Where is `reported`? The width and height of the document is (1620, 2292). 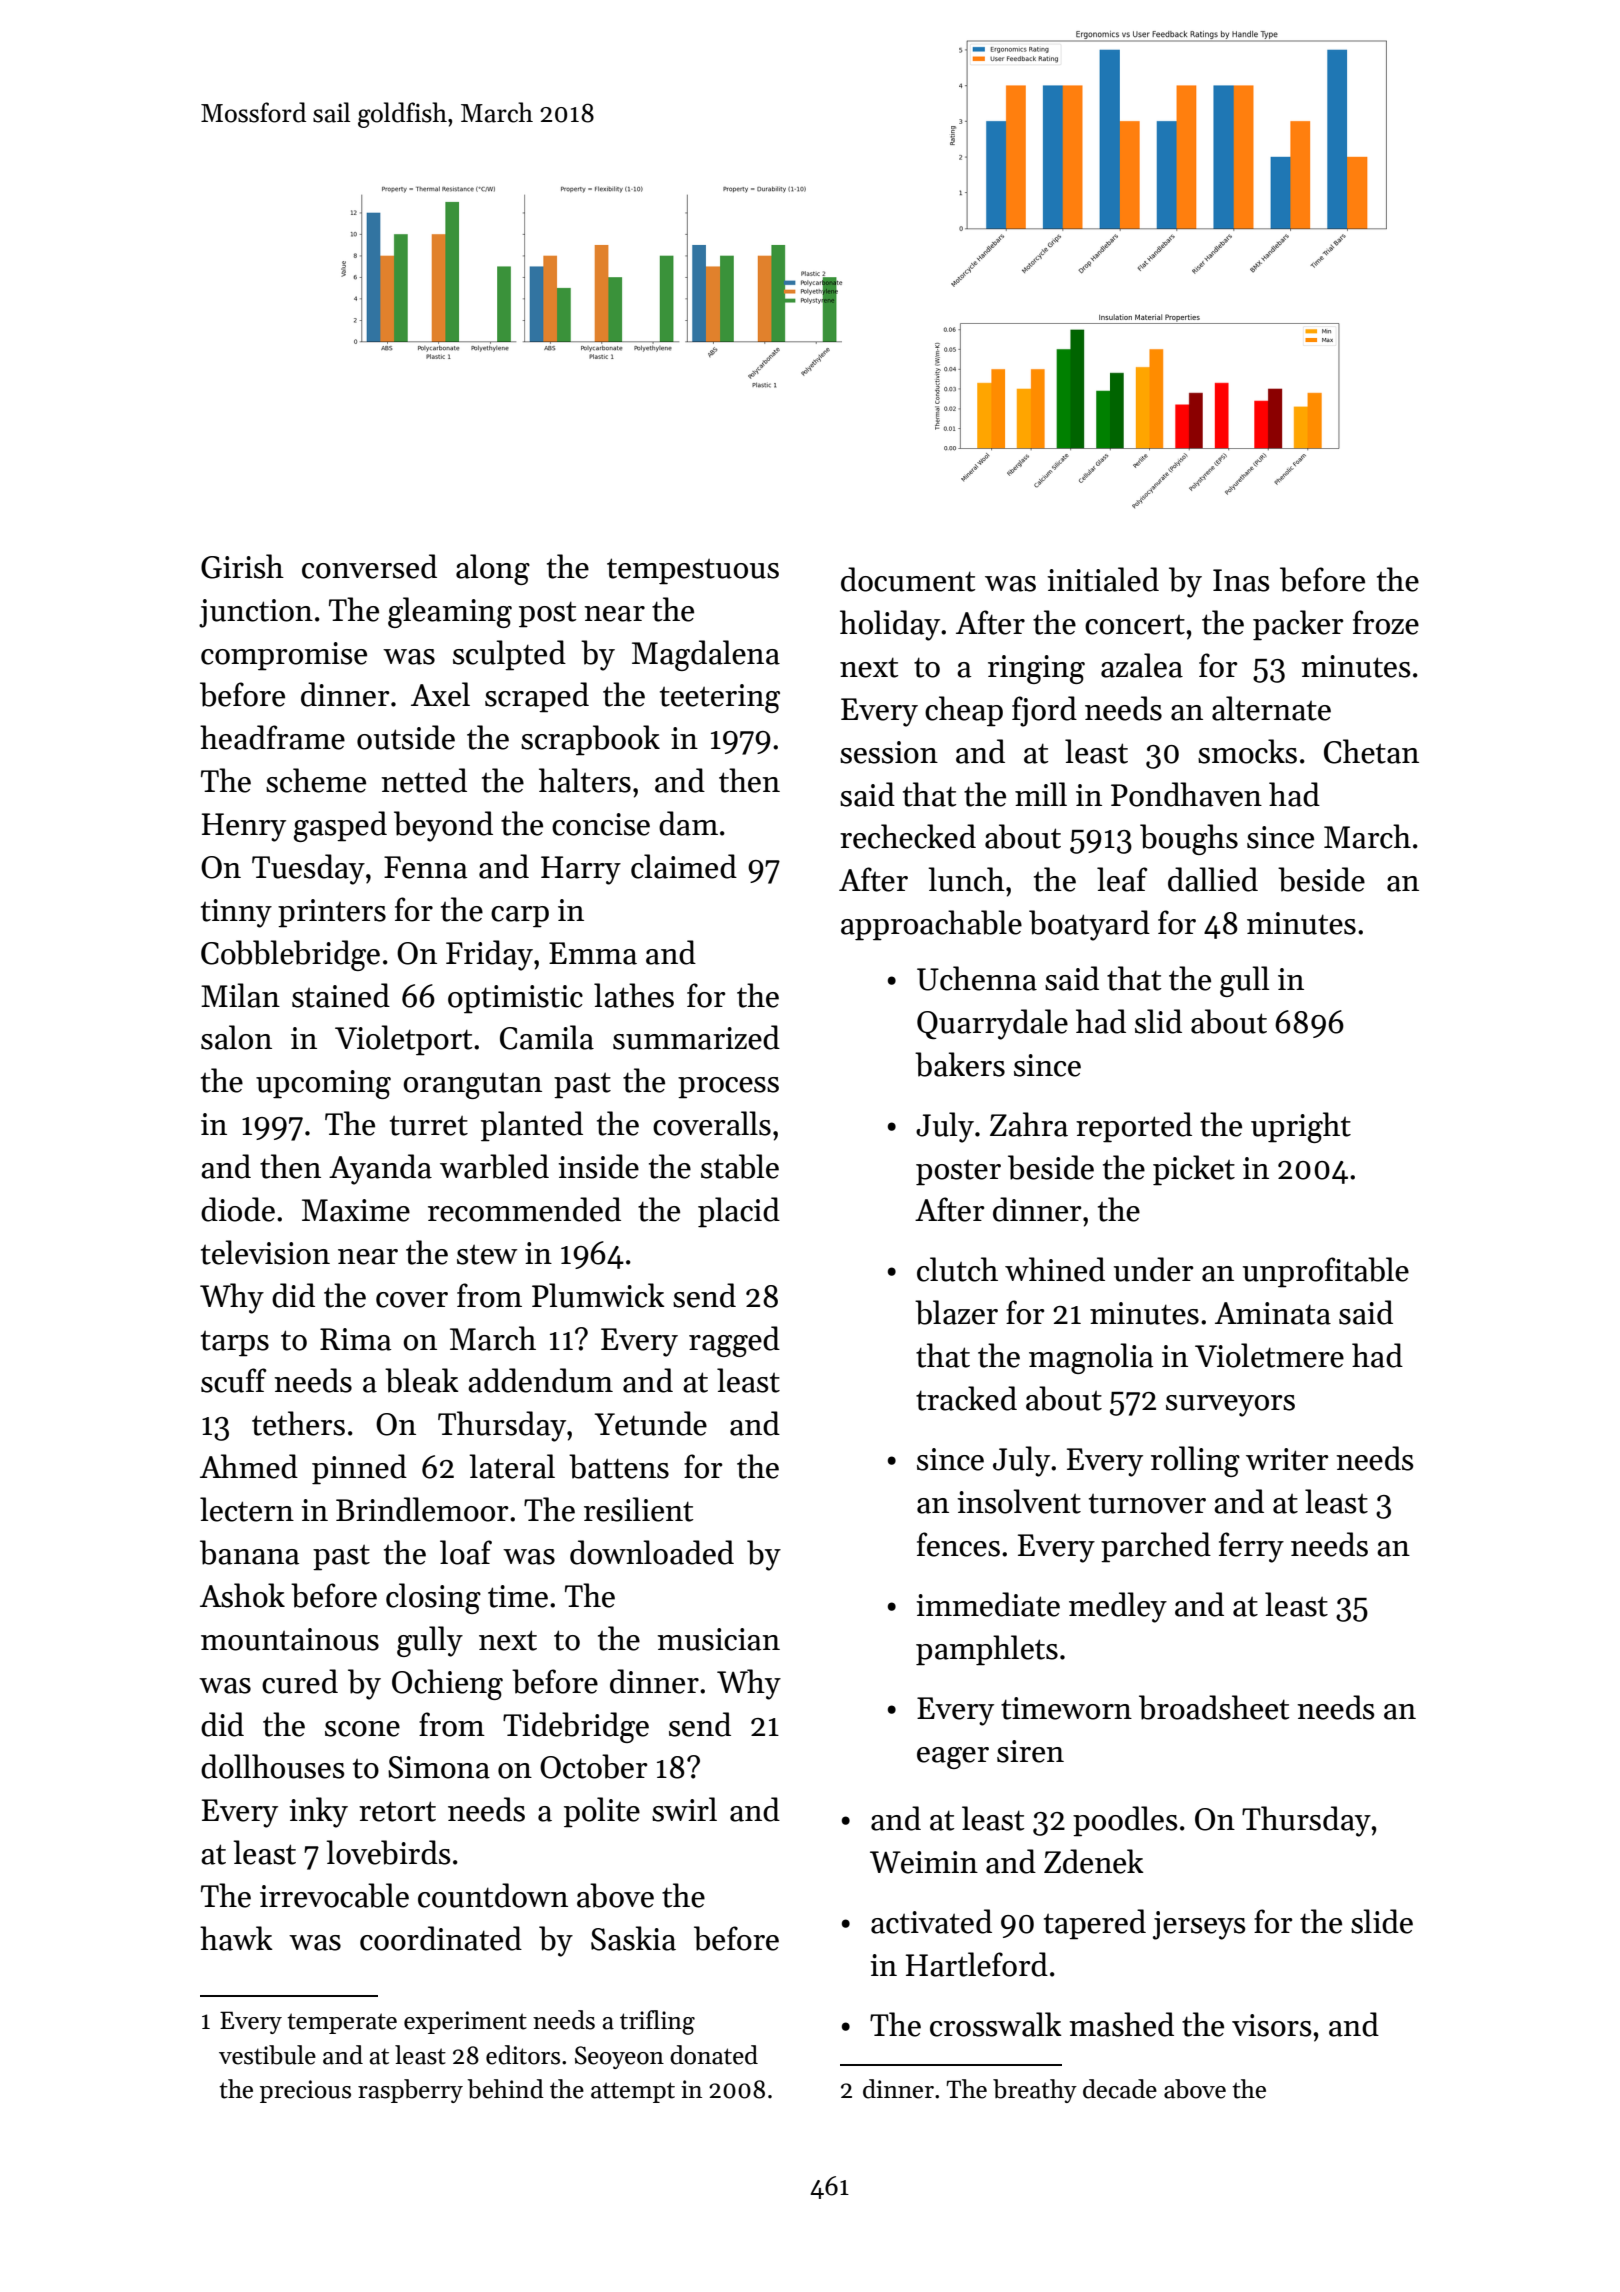 reported is located at coordinates (1134, 1127).
